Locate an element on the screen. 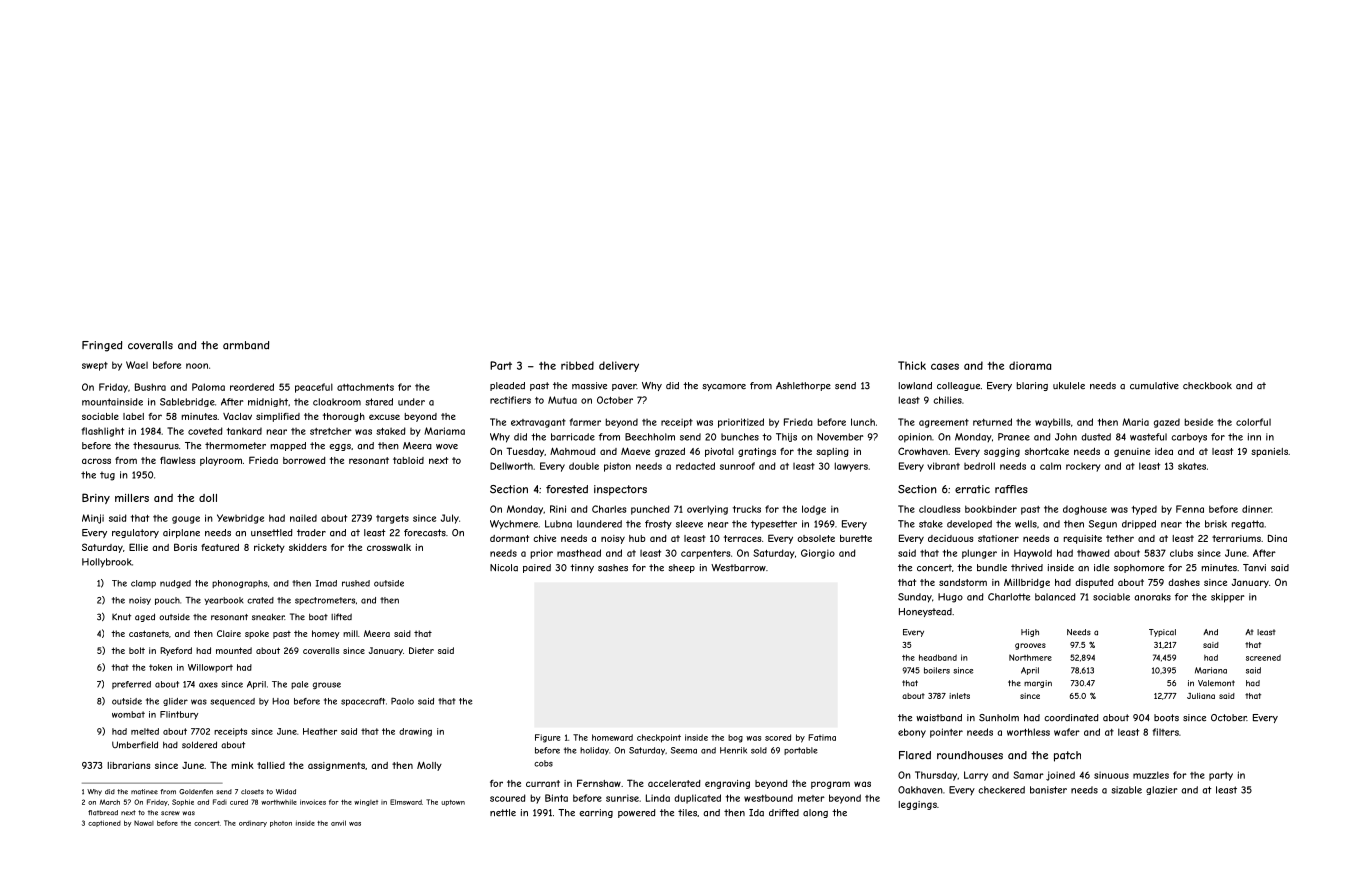 This screenshot has height=887, width=1372. ribbed is located at coordinates (577, 365).
